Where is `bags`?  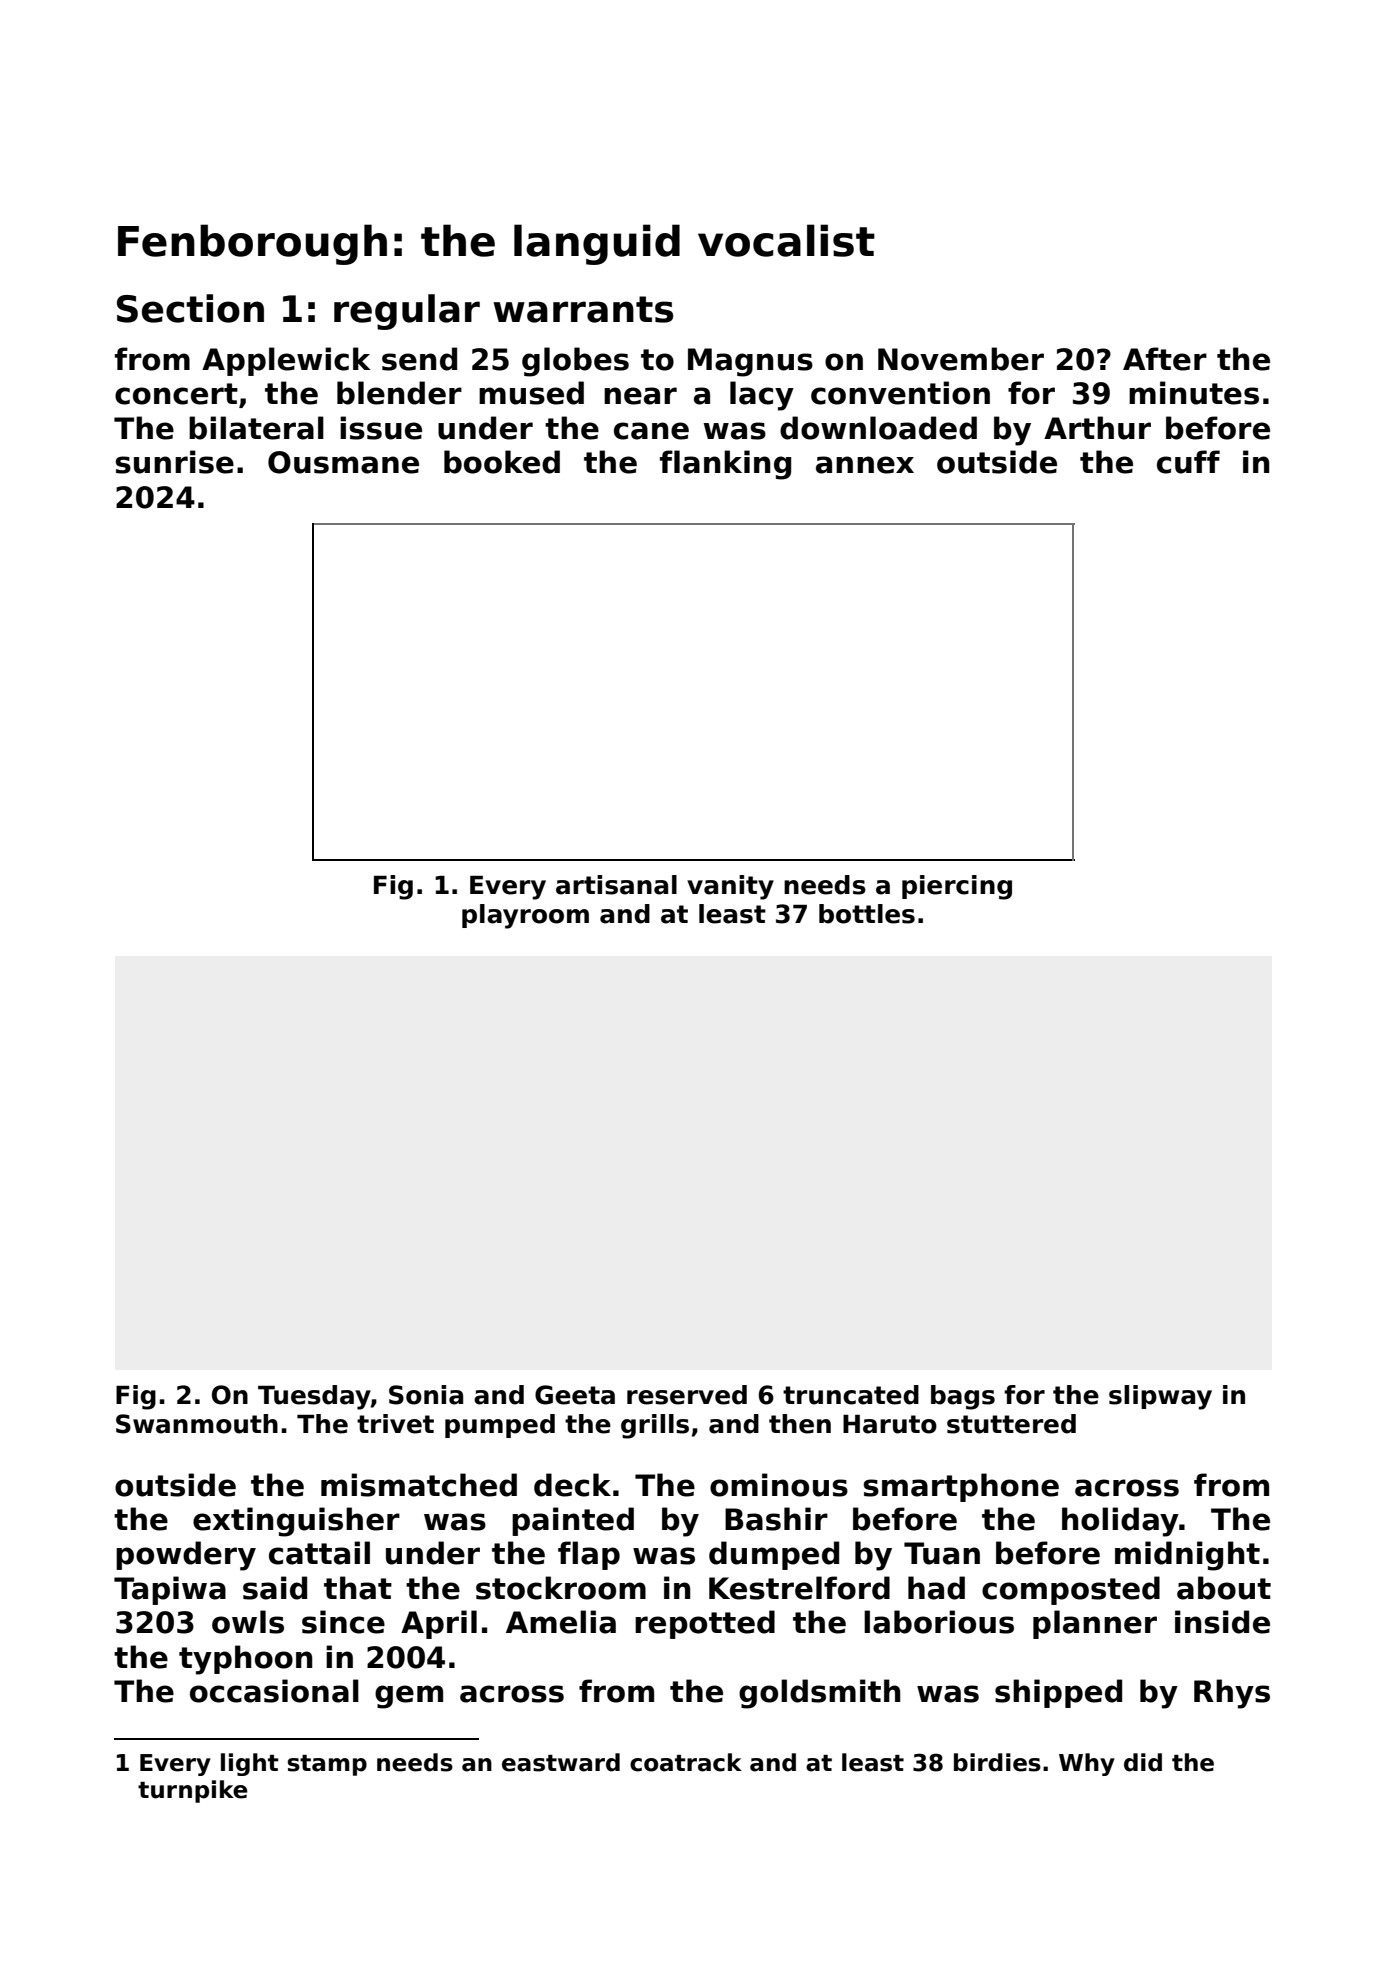 bags is located at coordinates (963, 1397).
